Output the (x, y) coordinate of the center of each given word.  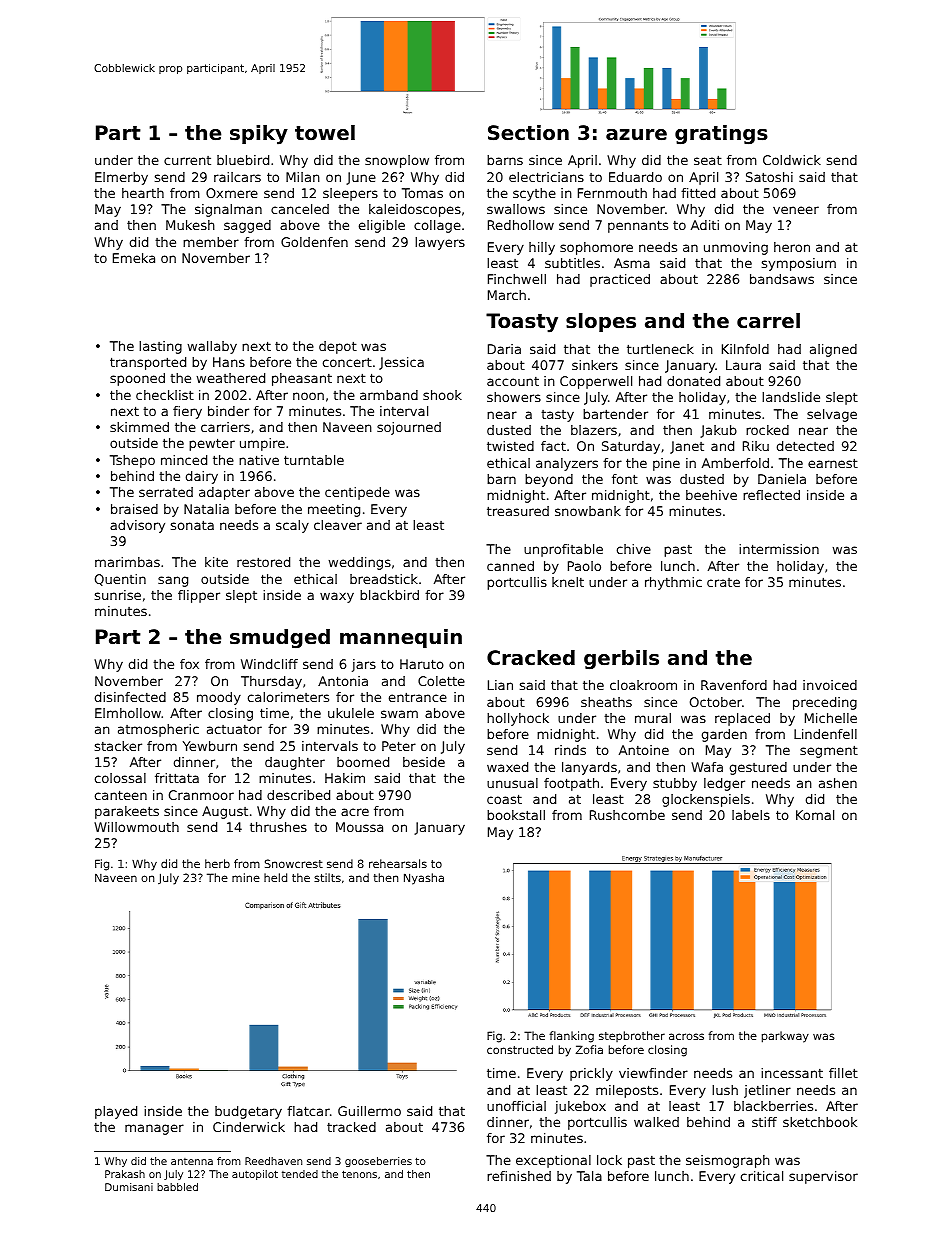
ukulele (351, 713)
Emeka (134, 258)
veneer (796, 210)
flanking (571, 1037)
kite (216, 562)
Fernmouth (612, 193)
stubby (675, 784)
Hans (229, 362)
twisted (510, 446)
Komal (815, 815)
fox (189, 664)
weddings (360, 563)
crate (723, 582)
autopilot (255, 1175)
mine (246, 877)
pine (666, 464)
